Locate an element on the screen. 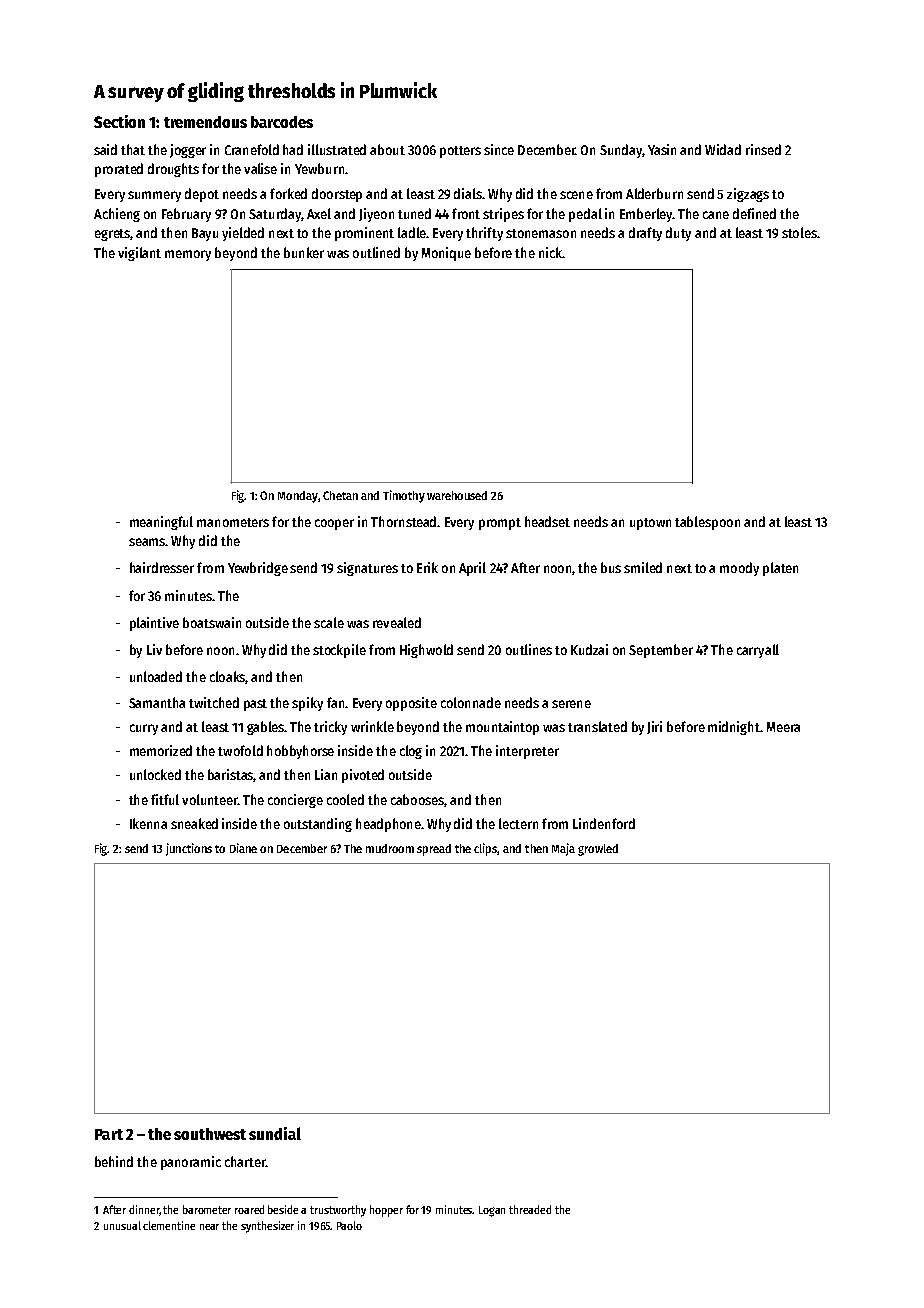 This screenshot has width=924, height=1308. growled is located at coordinates (598, 850).
